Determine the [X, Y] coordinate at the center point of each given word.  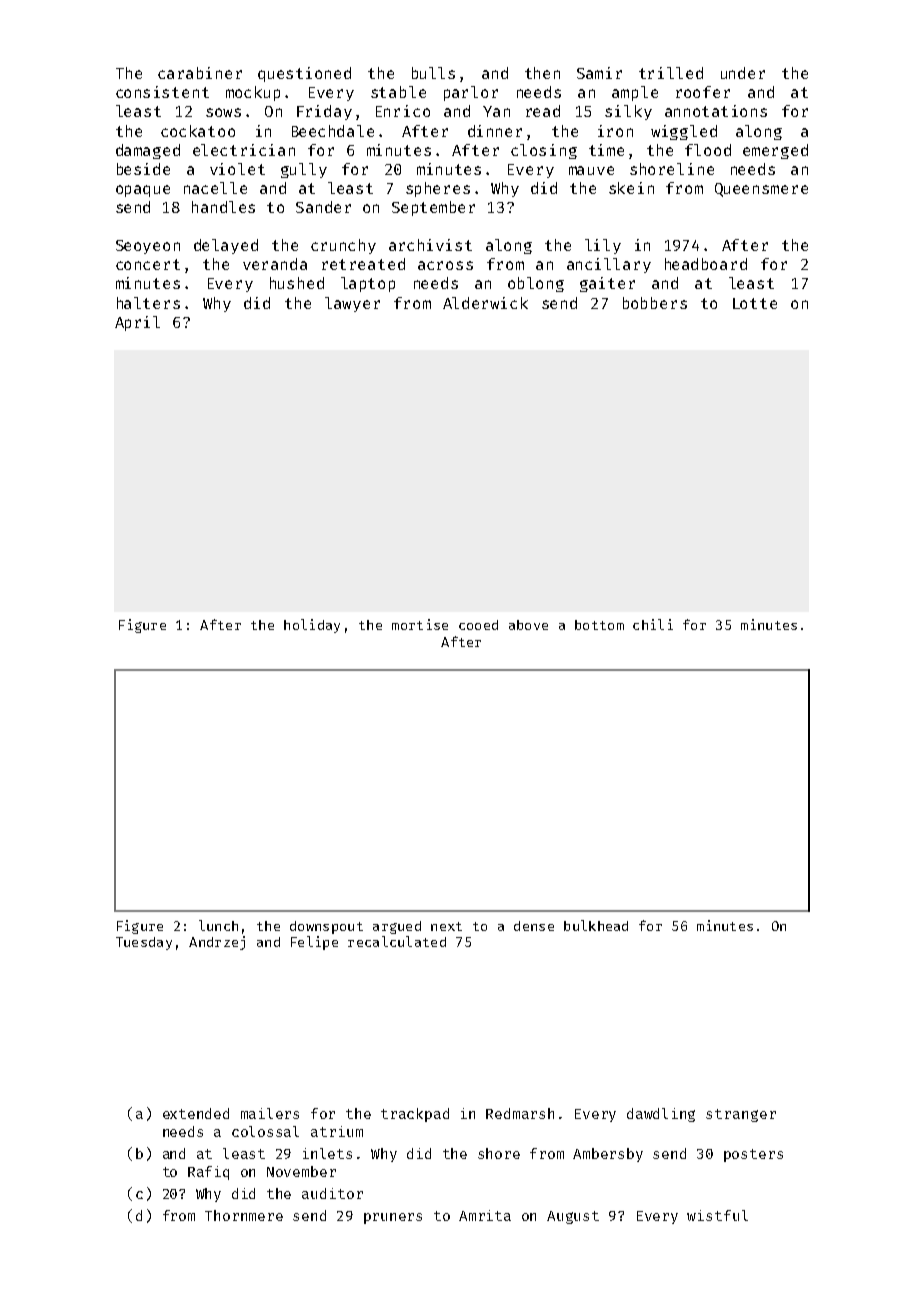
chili [653, 624]
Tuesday [144, 943]
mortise [420, 624]
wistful [717, 1215]
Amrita [485, 1215]
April [137, 323]
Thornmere [244, 1215]
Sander [323, 207]
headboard [706, 264]
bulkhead [596, 925]
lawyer [352, 304]
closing [544, 151]
